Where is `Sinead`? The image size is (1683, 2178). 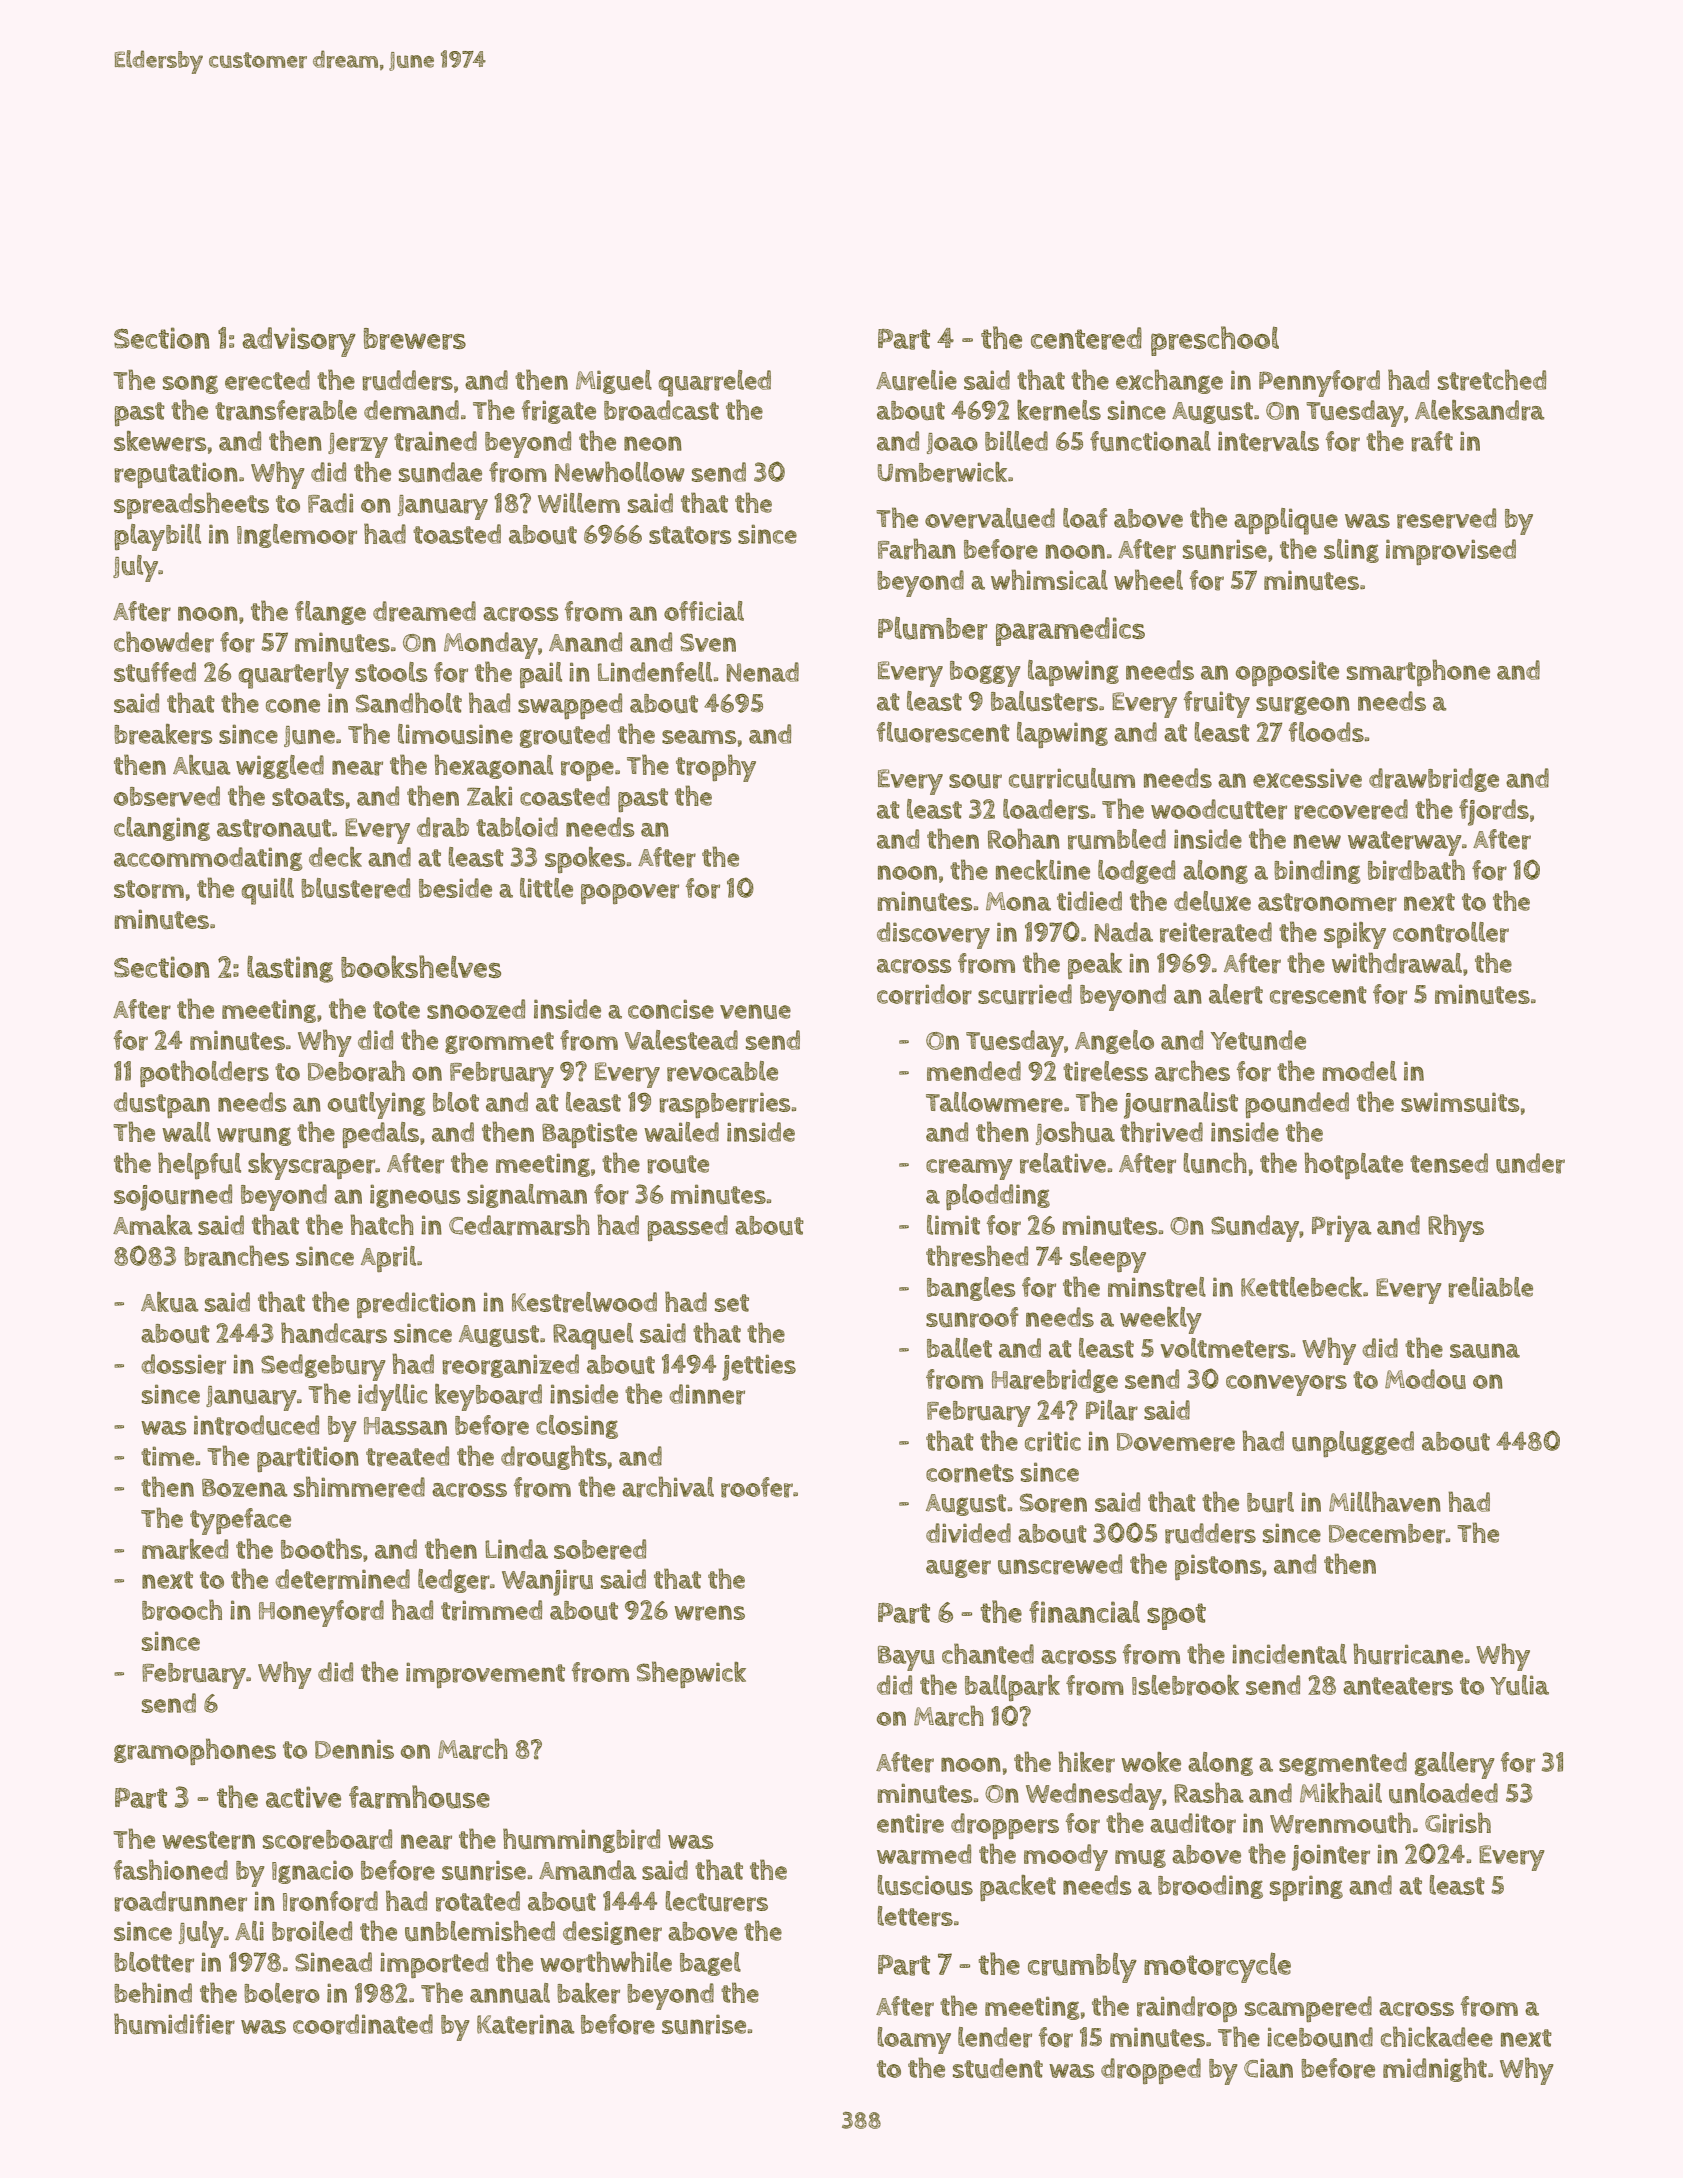 Sinead is located at coordinates (333, 1962).
